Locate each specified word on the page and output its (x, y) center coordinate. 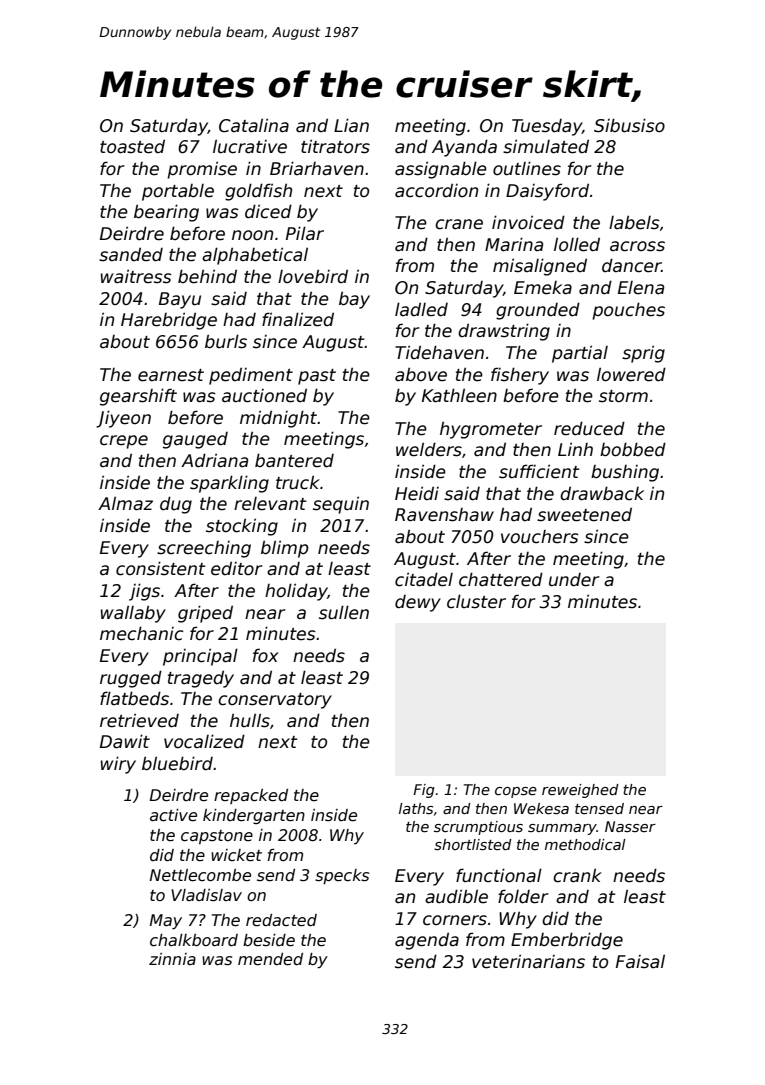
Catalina (254, 125)
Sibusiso (629, 125)
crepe (124, 442)
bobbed (633, 449)
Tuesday (547, 127)
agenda (427, 941)
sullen (344, 612)
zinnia (172, 959)
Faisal (640, 961)
